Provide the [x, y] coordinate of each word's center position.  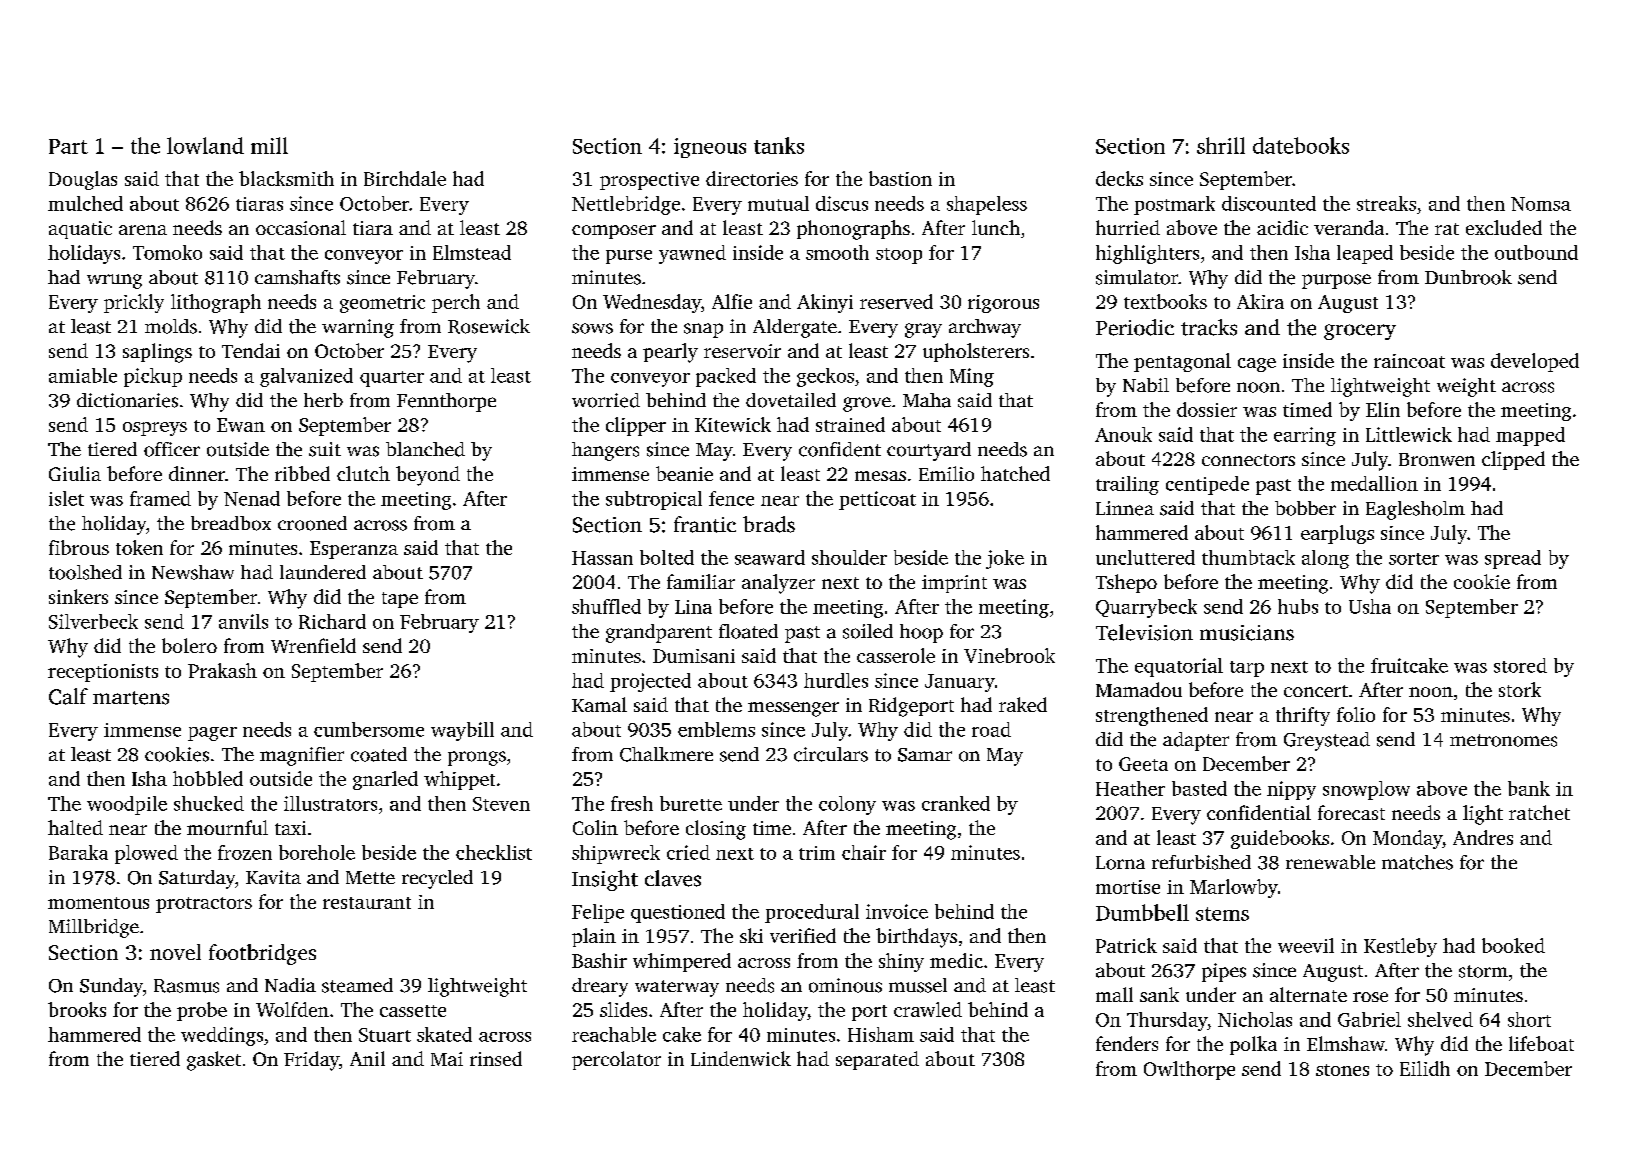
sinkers [78, 596]
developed [1535, 362]
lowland [205, 145]
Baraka [78, 852]
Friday [311, 1061]
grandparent [659, 633]
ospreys [155, 429]
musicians [1247, 633]
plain [594, 937]
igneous [710, 148]
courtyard [929, 451]
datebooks [1301, 145]
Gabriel [1369, 1019]
